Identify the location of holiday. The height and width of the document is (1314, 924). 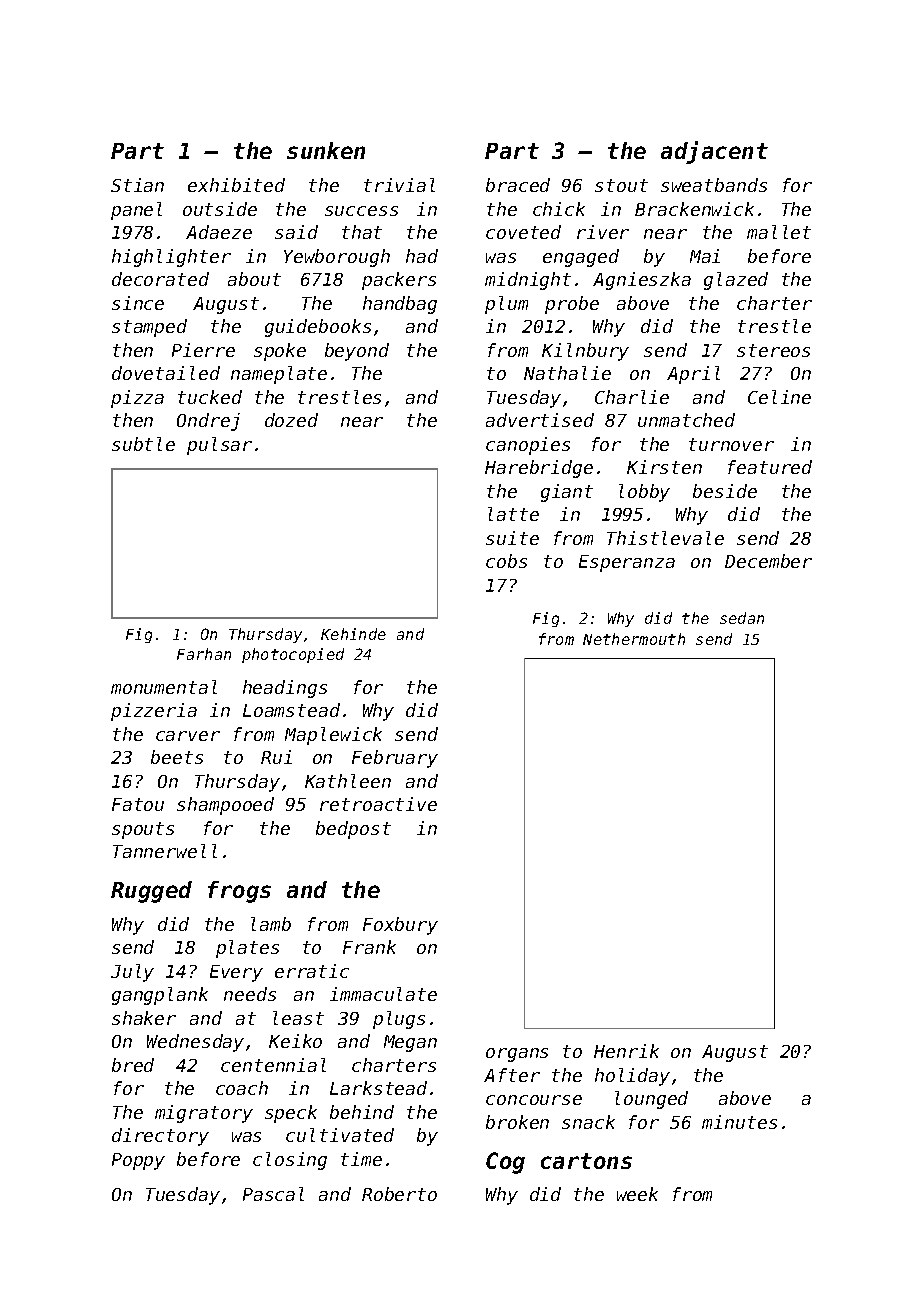
(632, 1077).
